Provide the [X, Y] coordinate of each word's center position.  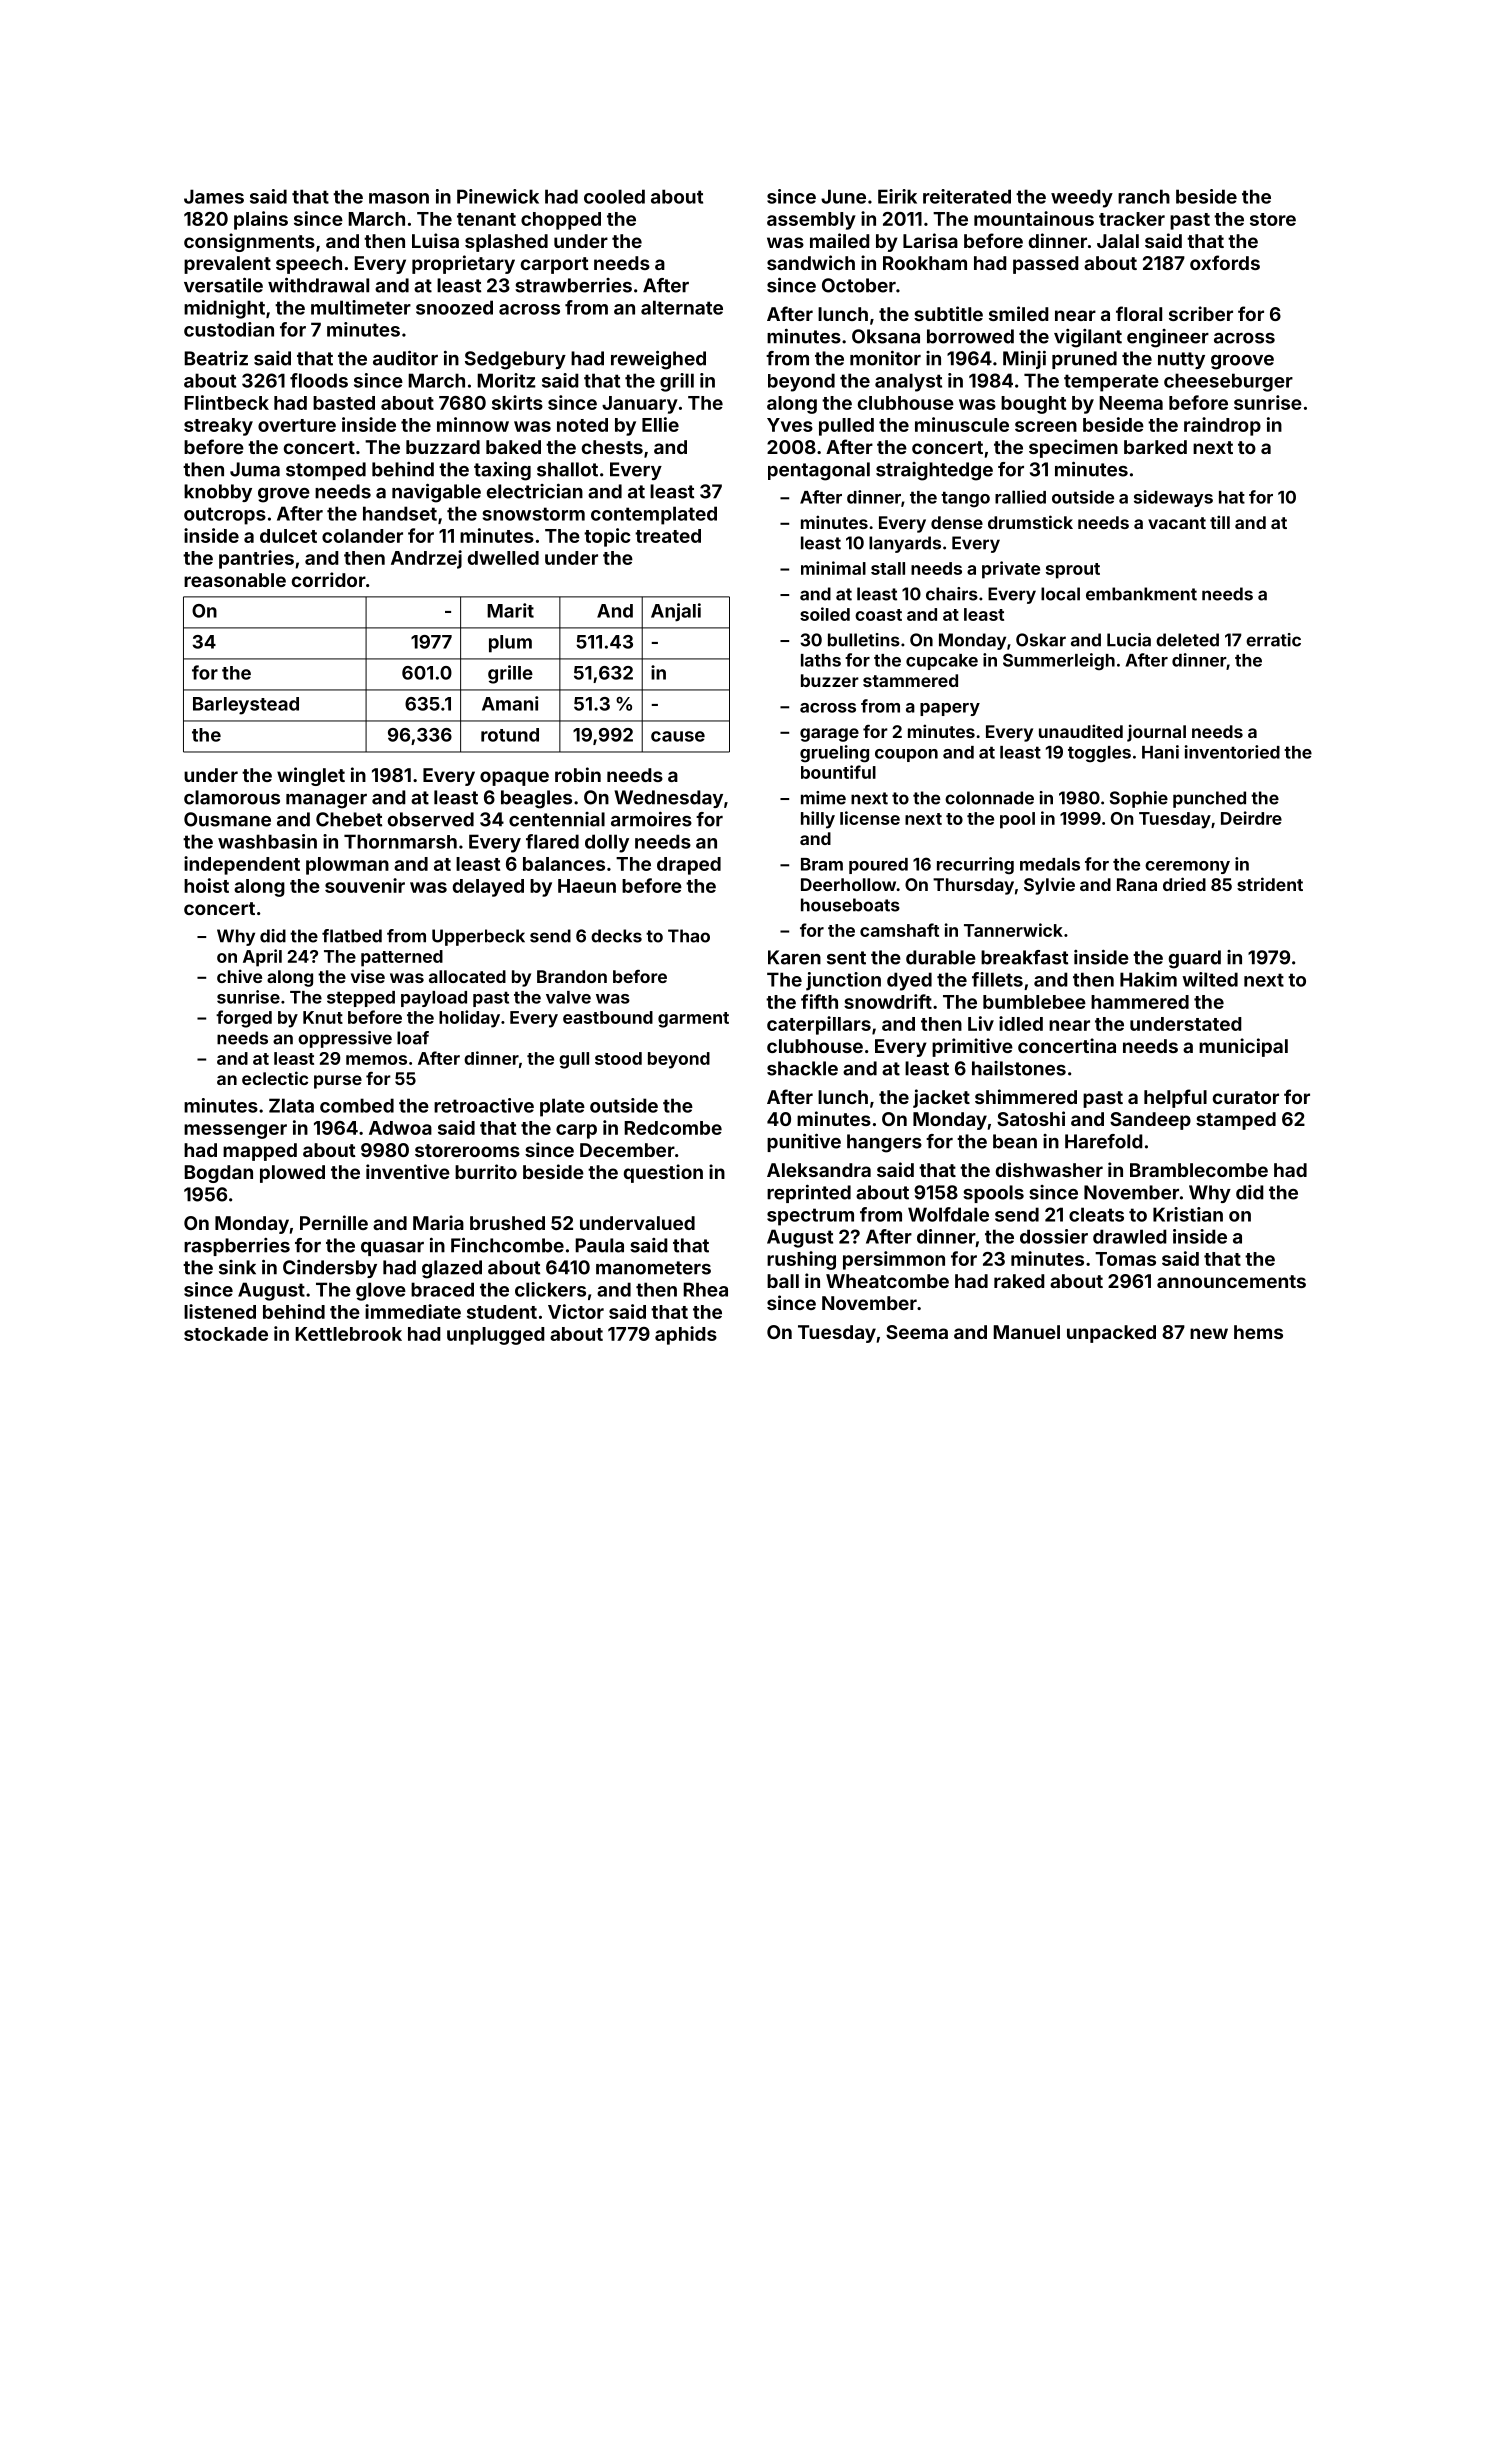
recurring [975, 865]
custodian [229, 329]
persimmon [894, 1260]
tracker [1132, 219]
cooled [614, 196]
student [502, 1312]
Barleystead [246, 706]
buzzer [830, 680]
